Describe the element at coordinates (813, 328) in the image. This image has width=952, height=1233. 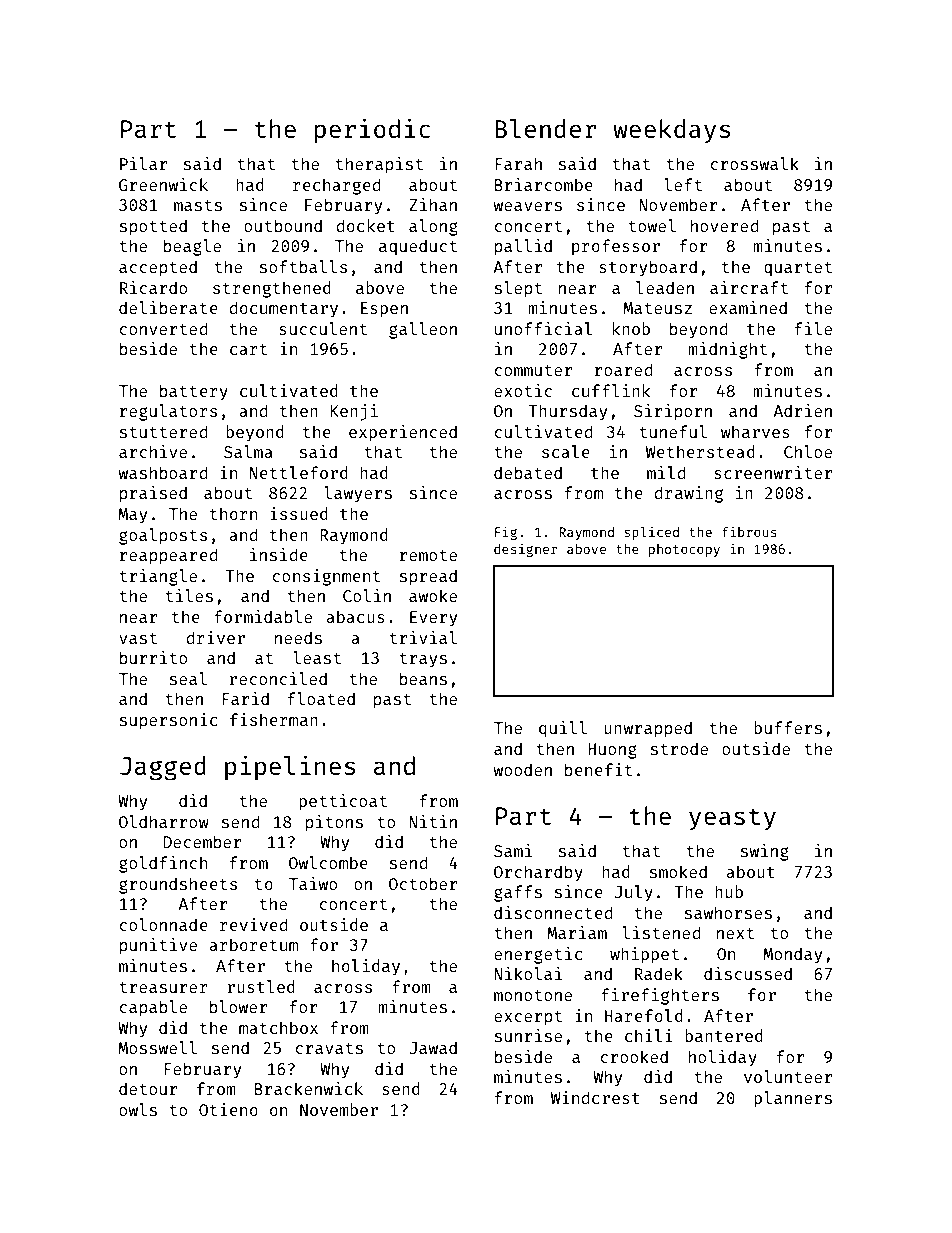
I see `file` at that location.
